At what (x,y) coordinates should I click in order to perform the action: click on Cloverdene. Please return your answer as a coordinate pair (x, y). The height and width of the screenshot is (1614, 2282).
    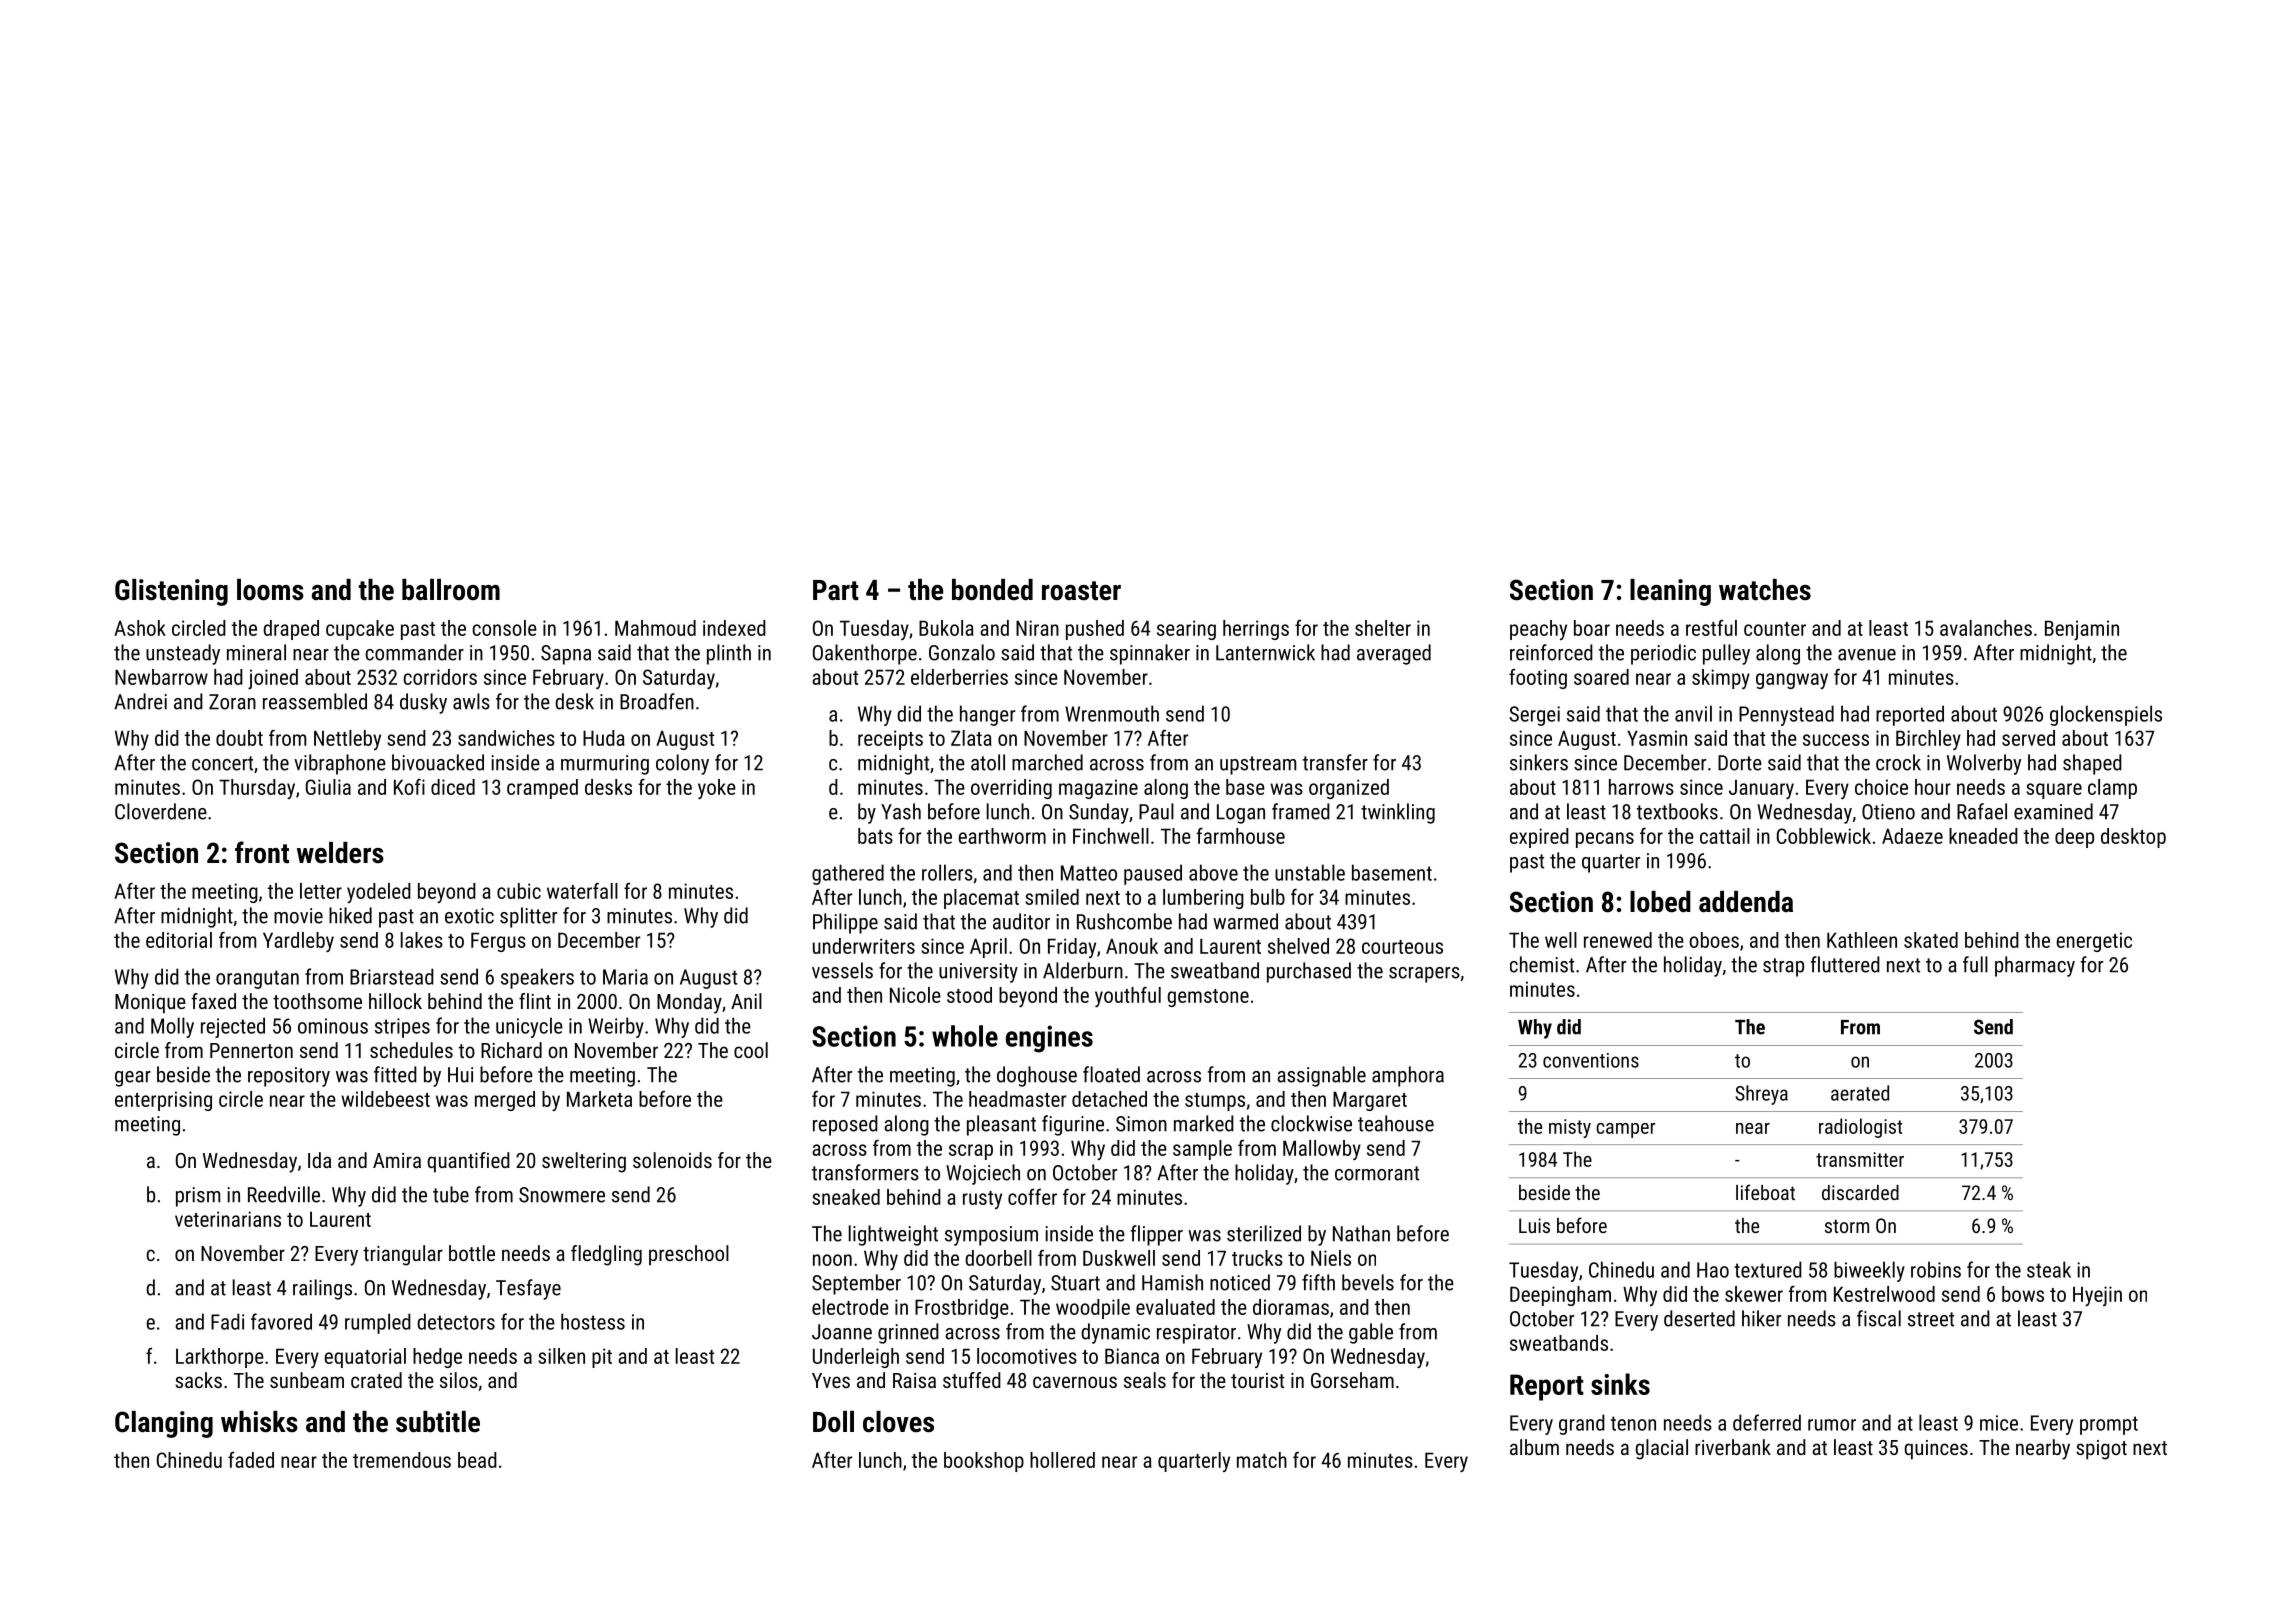
    Looking at the image, I should click on (161, 811).
